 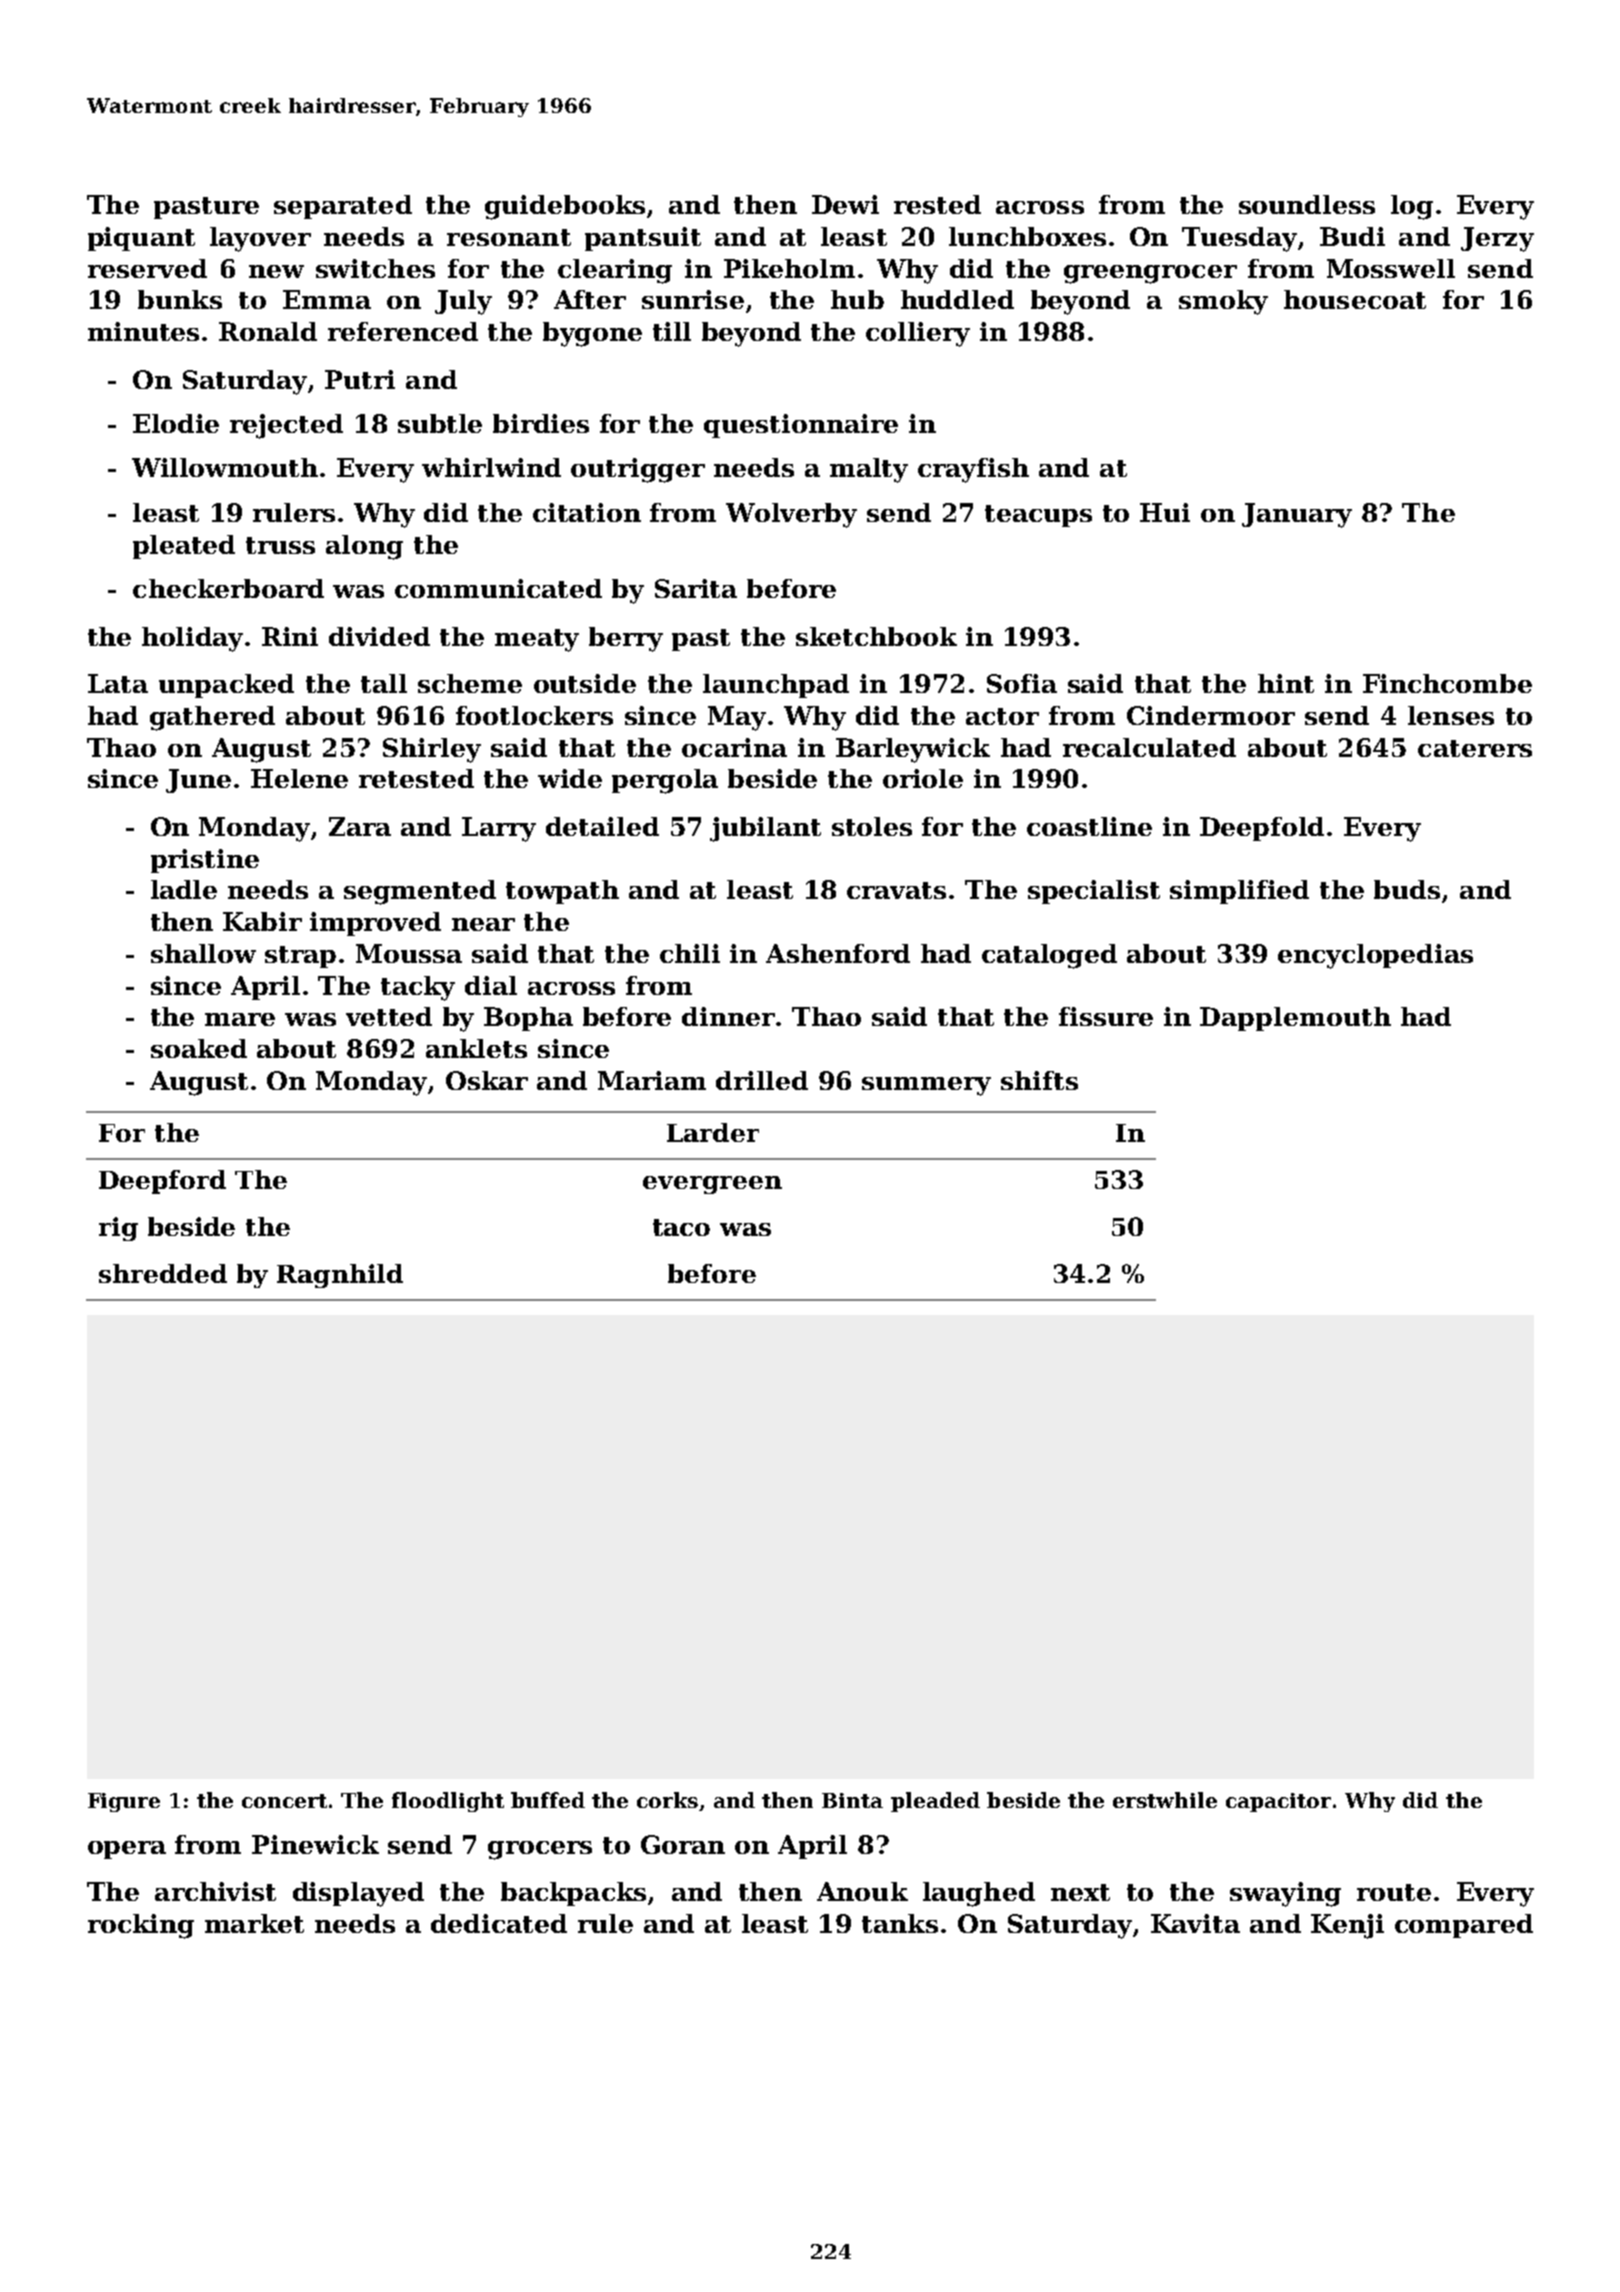 I want to click on opera, so click(x=127, y=1850).
